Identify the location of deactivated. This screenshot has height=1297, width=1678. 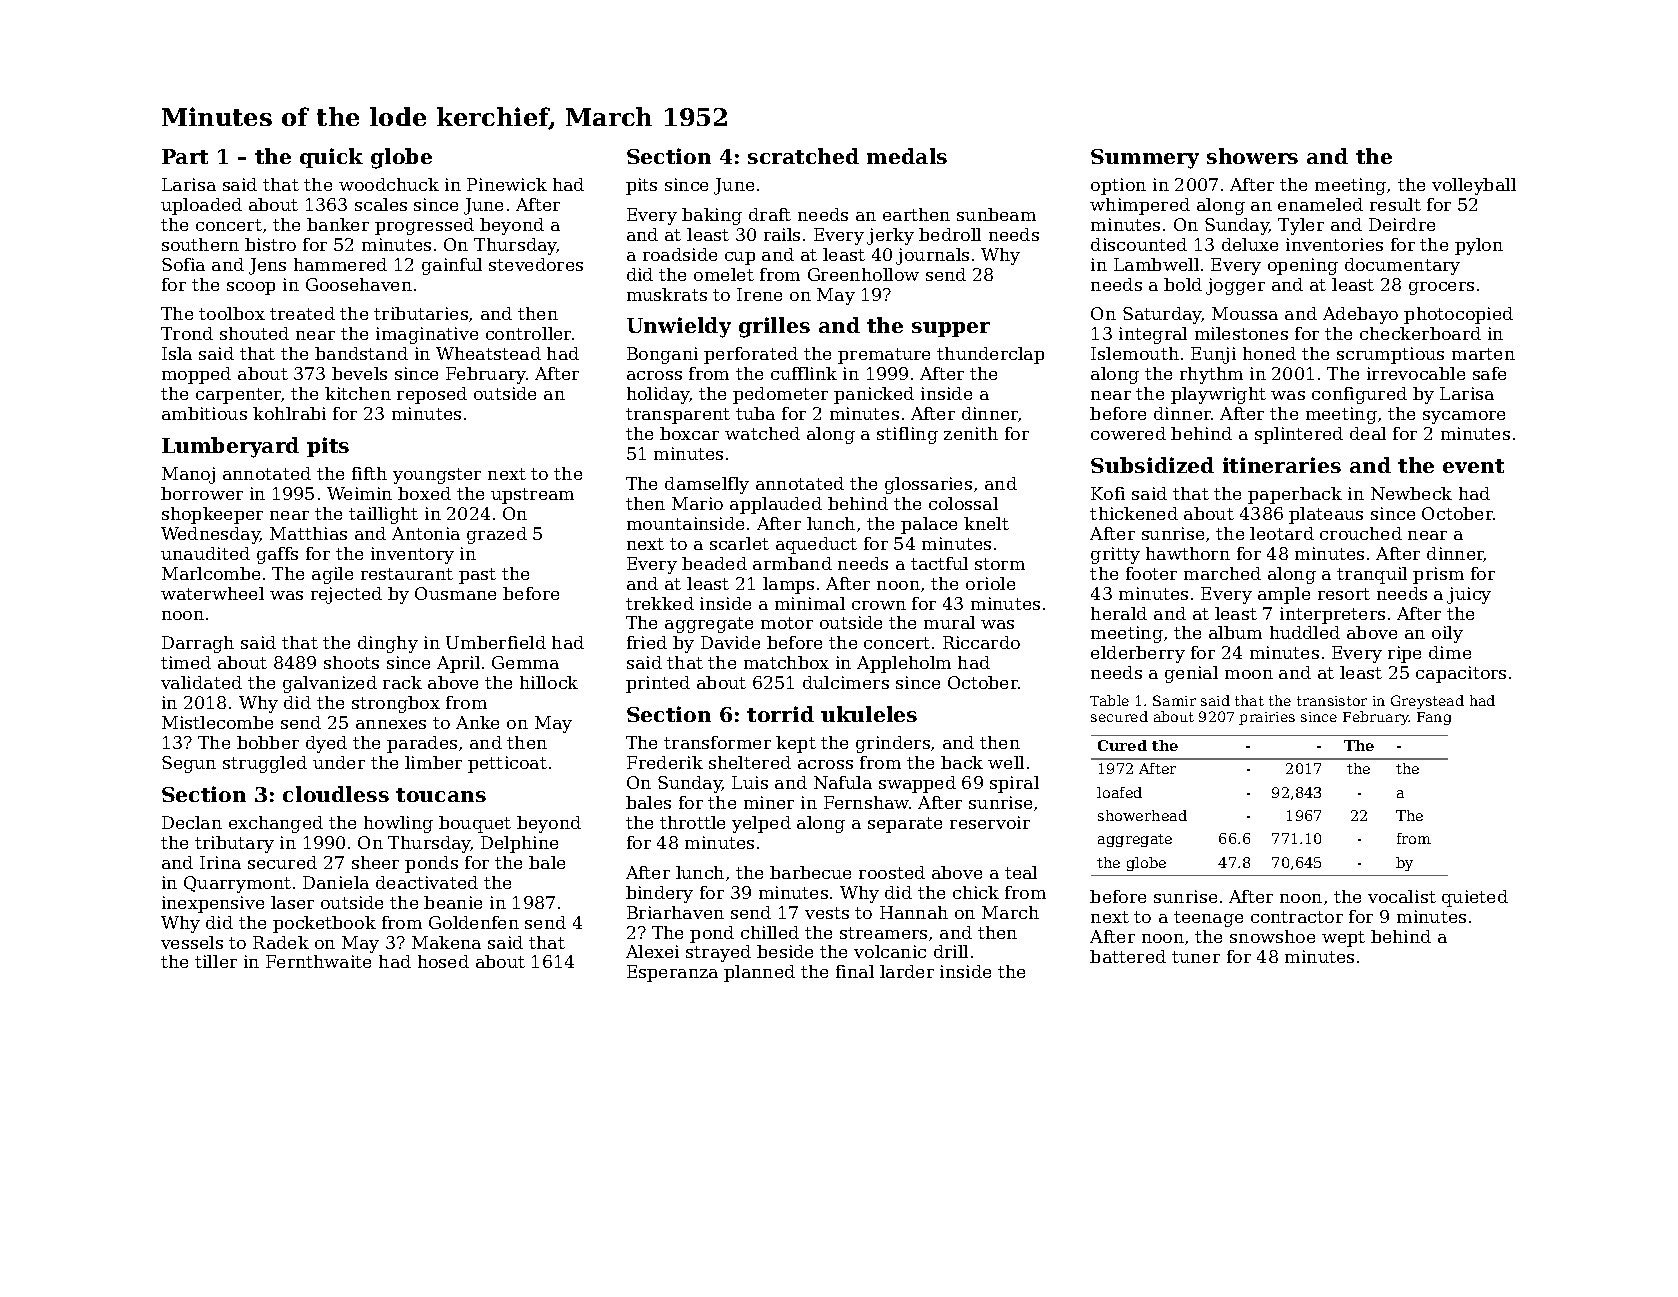
(427, 882).
